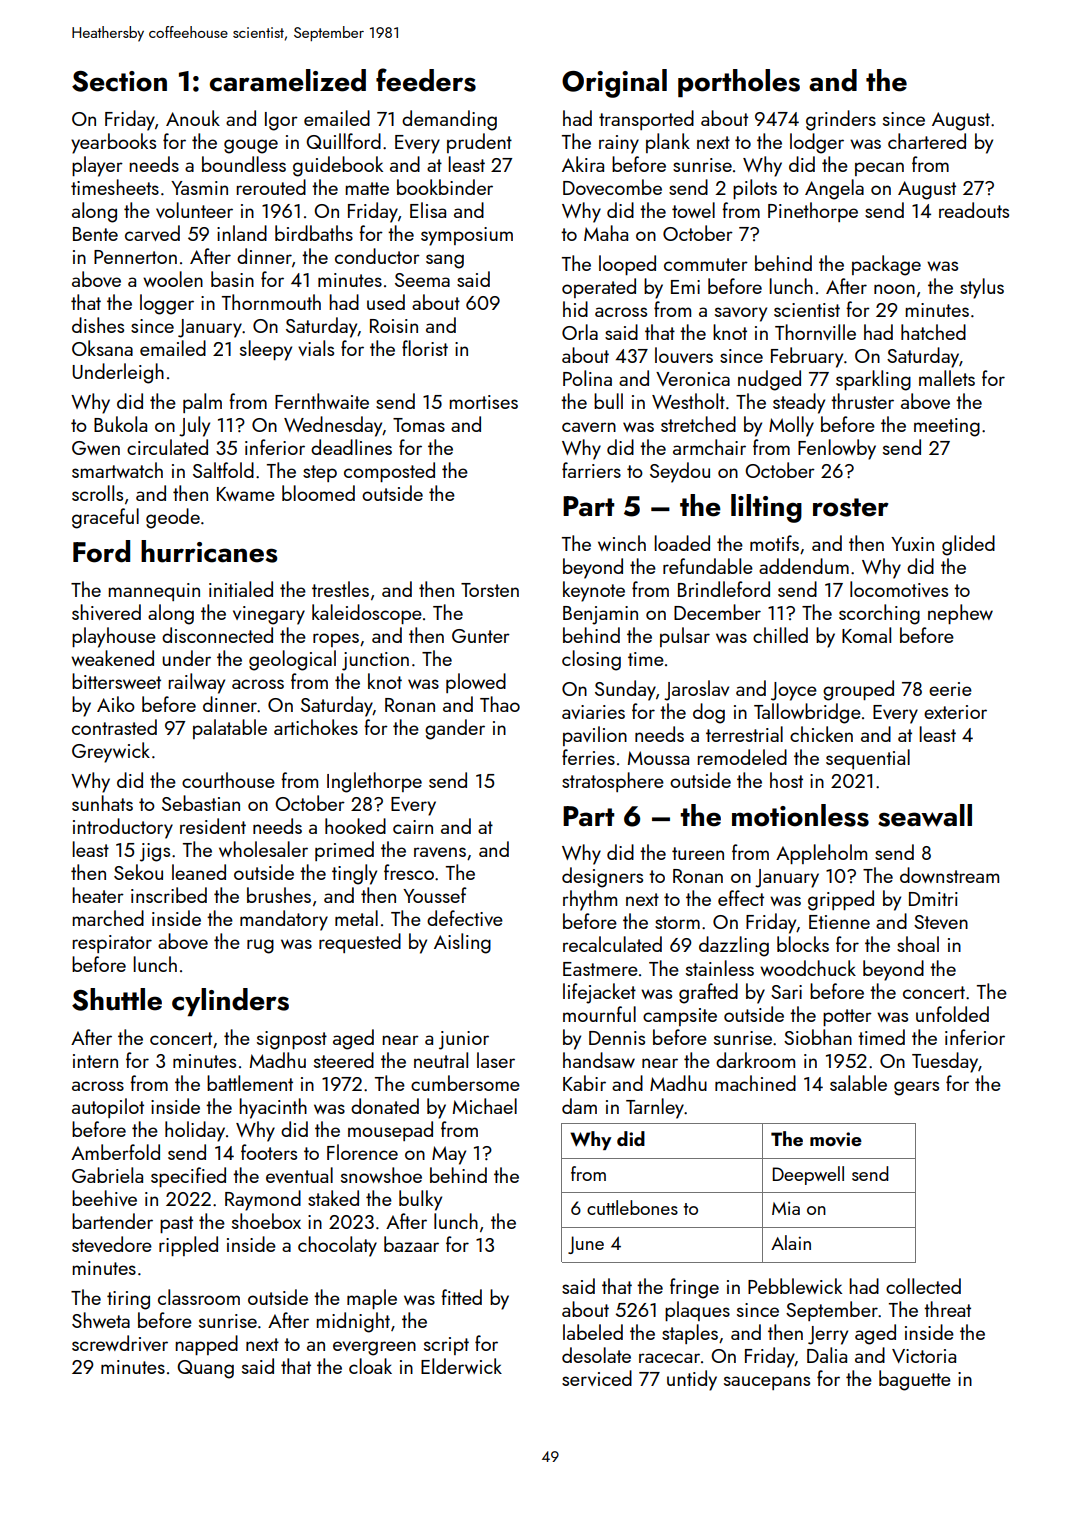  I want to click on feeders, so click(426, 80).
